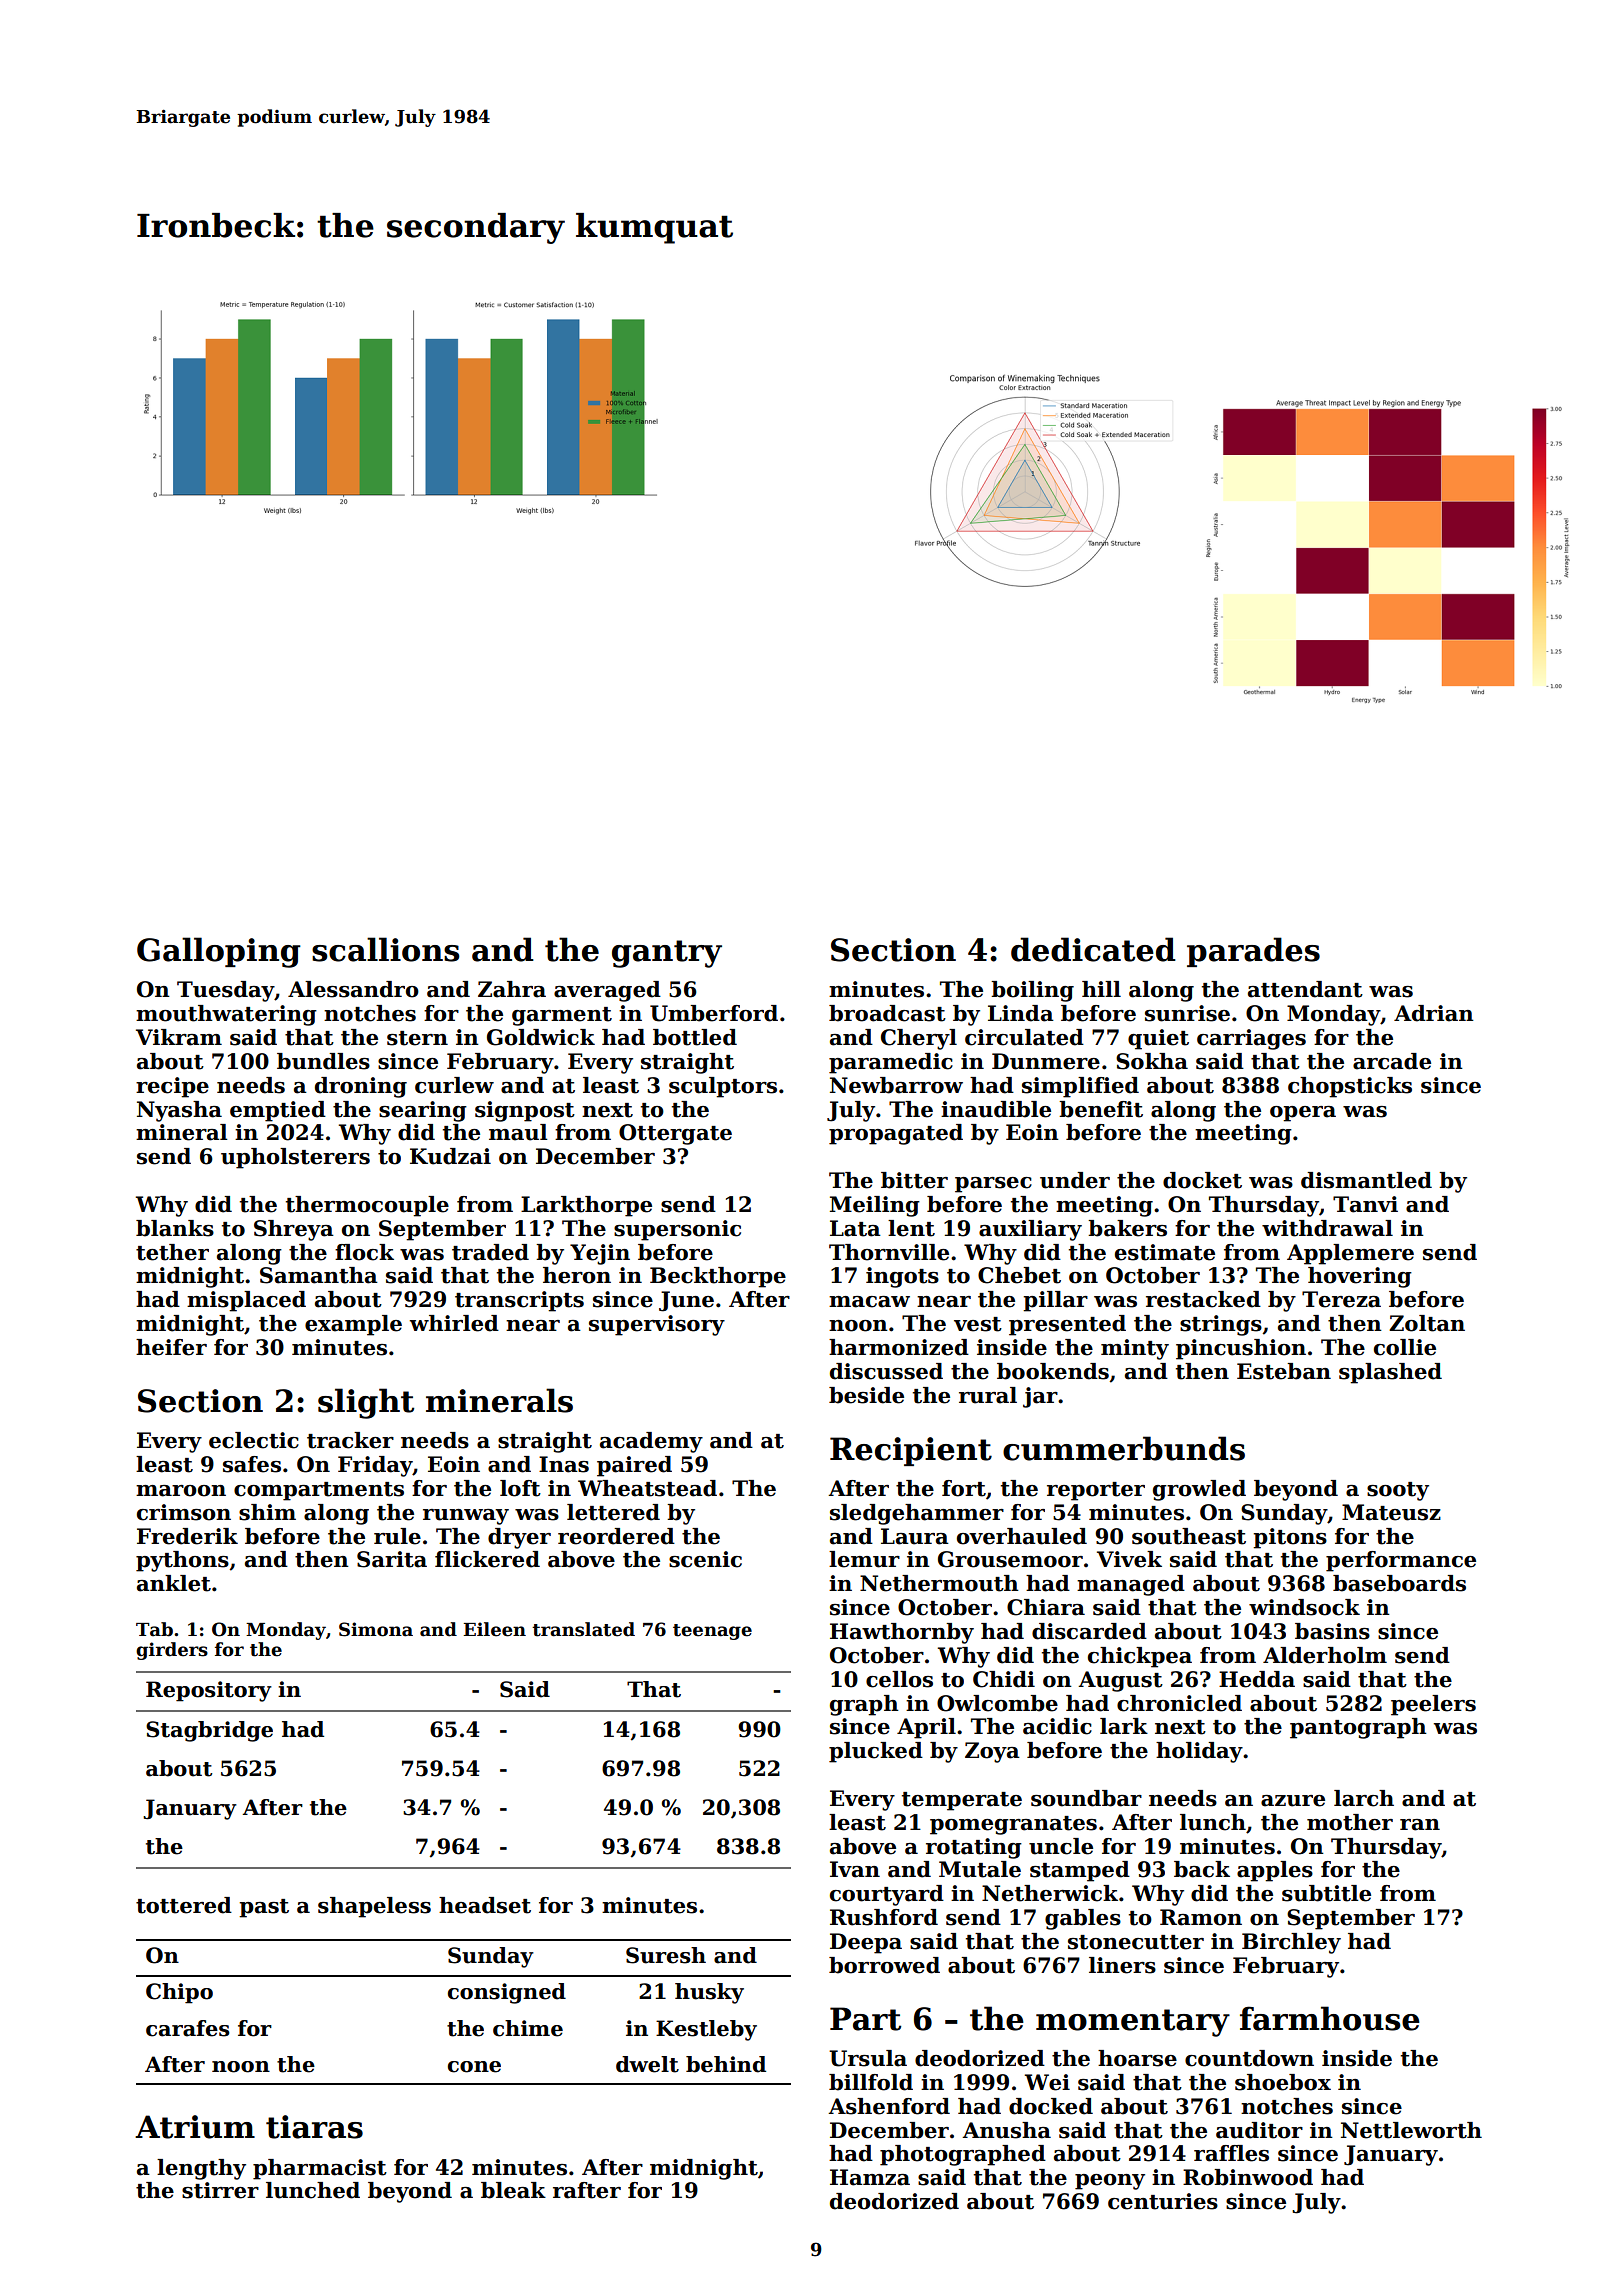 This image has height=2292, width=1620. What do you see at coordinates (319, 1275) in the image?
I see `Samantha` at bounding box center [319, 1275].
